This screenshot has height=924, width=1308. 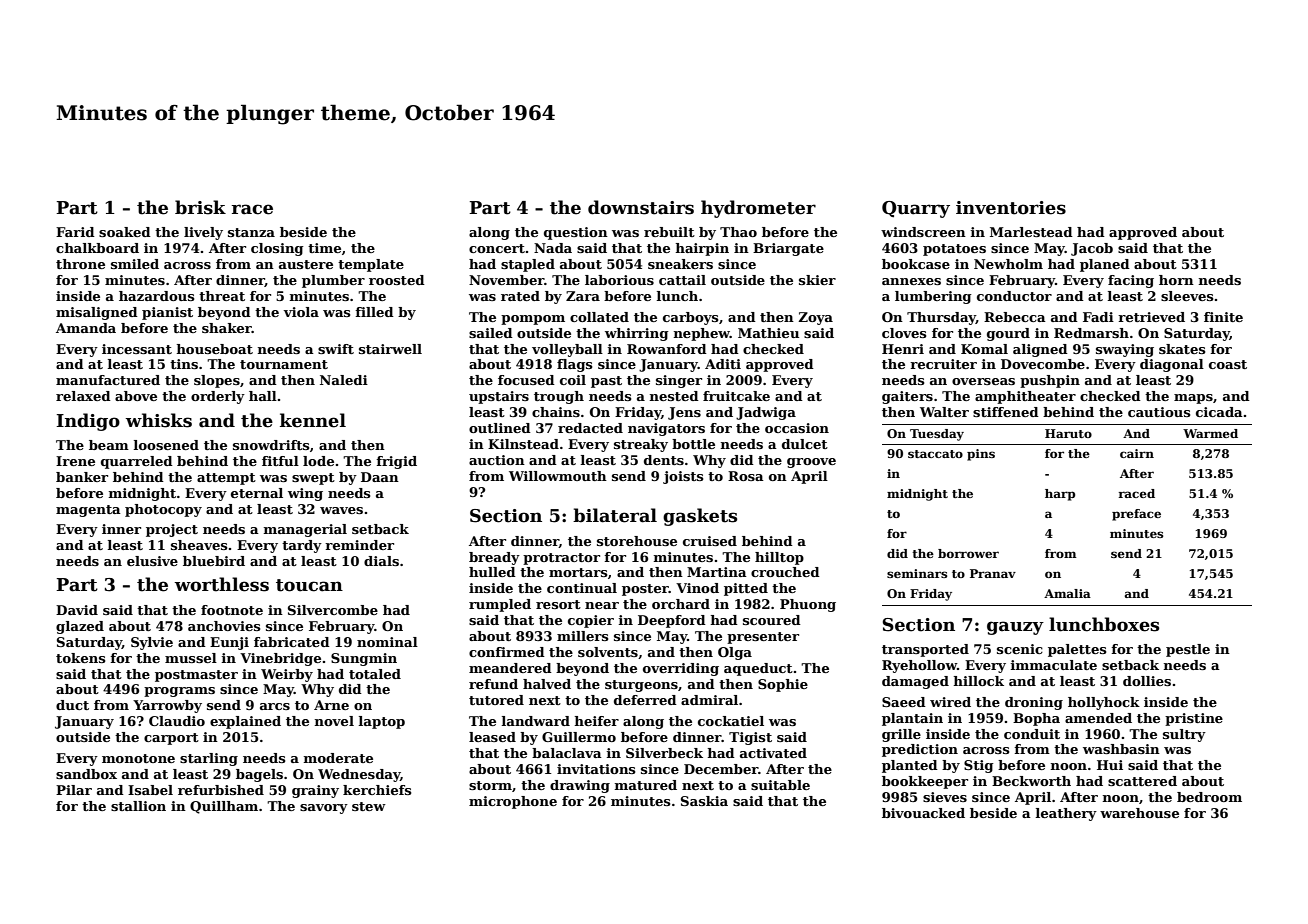 I want to click on coast, so click(x=1228, y=364).
